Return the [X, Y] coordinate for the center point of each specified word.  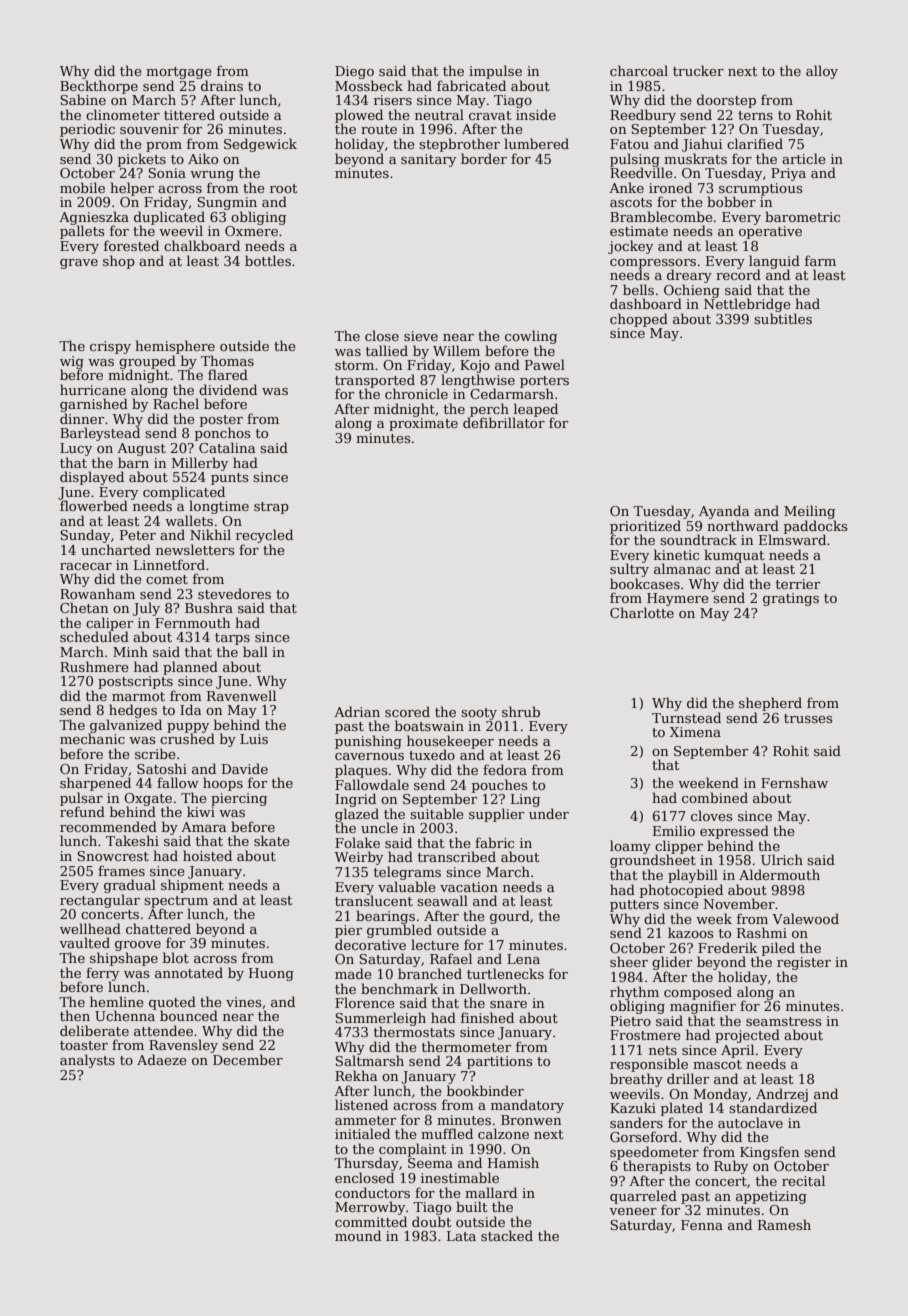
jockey [630, 247]
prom [164, 147]
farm [820, 260]
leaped [536, 410]
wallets [189, 520]
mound [358, 1235]
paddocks [816, 527]
